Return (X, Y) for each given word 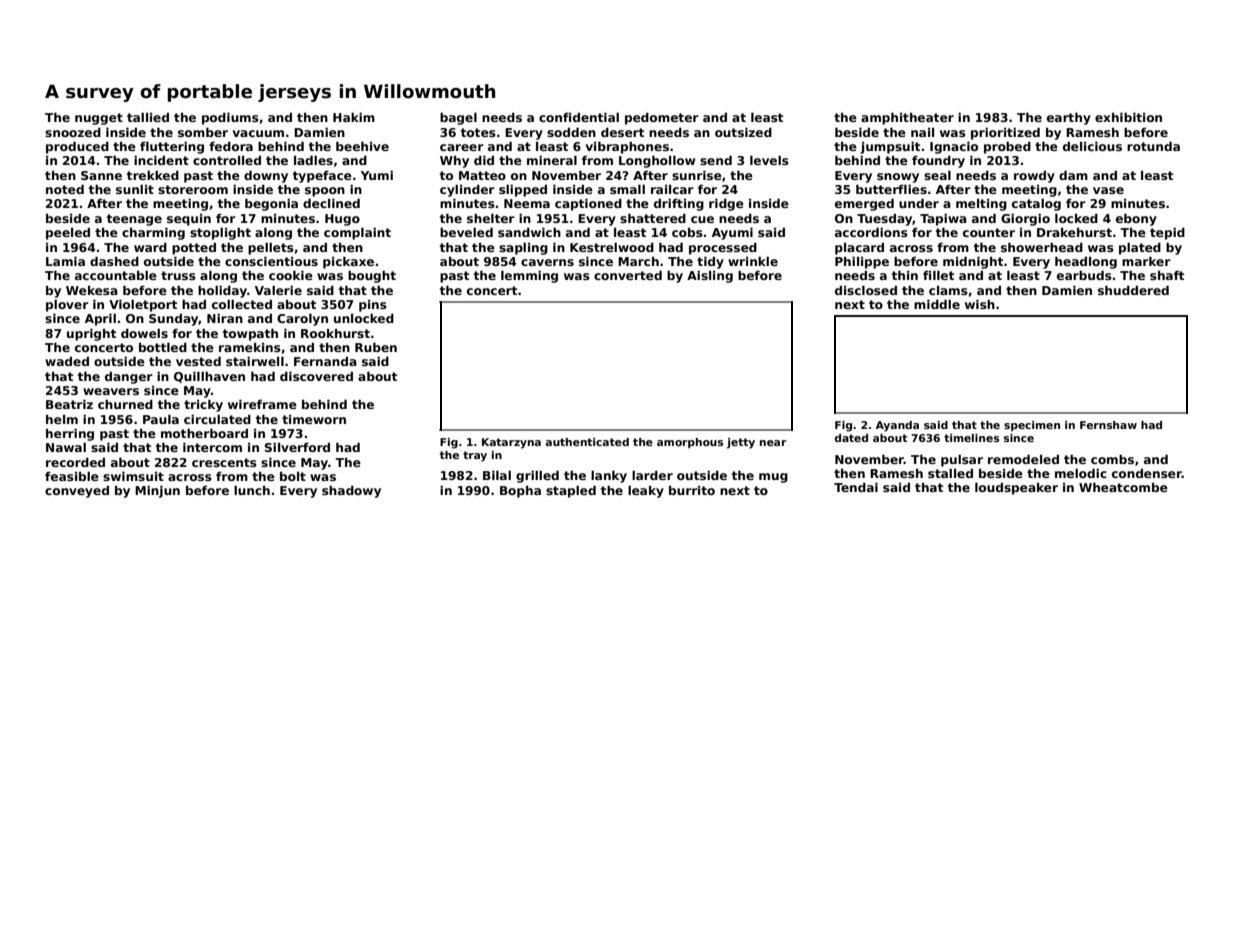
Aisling (710, 276)
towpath (250, 334)
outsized (743, 132)
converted (628, 275)
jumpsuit (890, 147)
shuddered (1133, 290)
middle (937, 304)
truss (178, 275)
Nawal (66, 447)
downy (266, 176)
